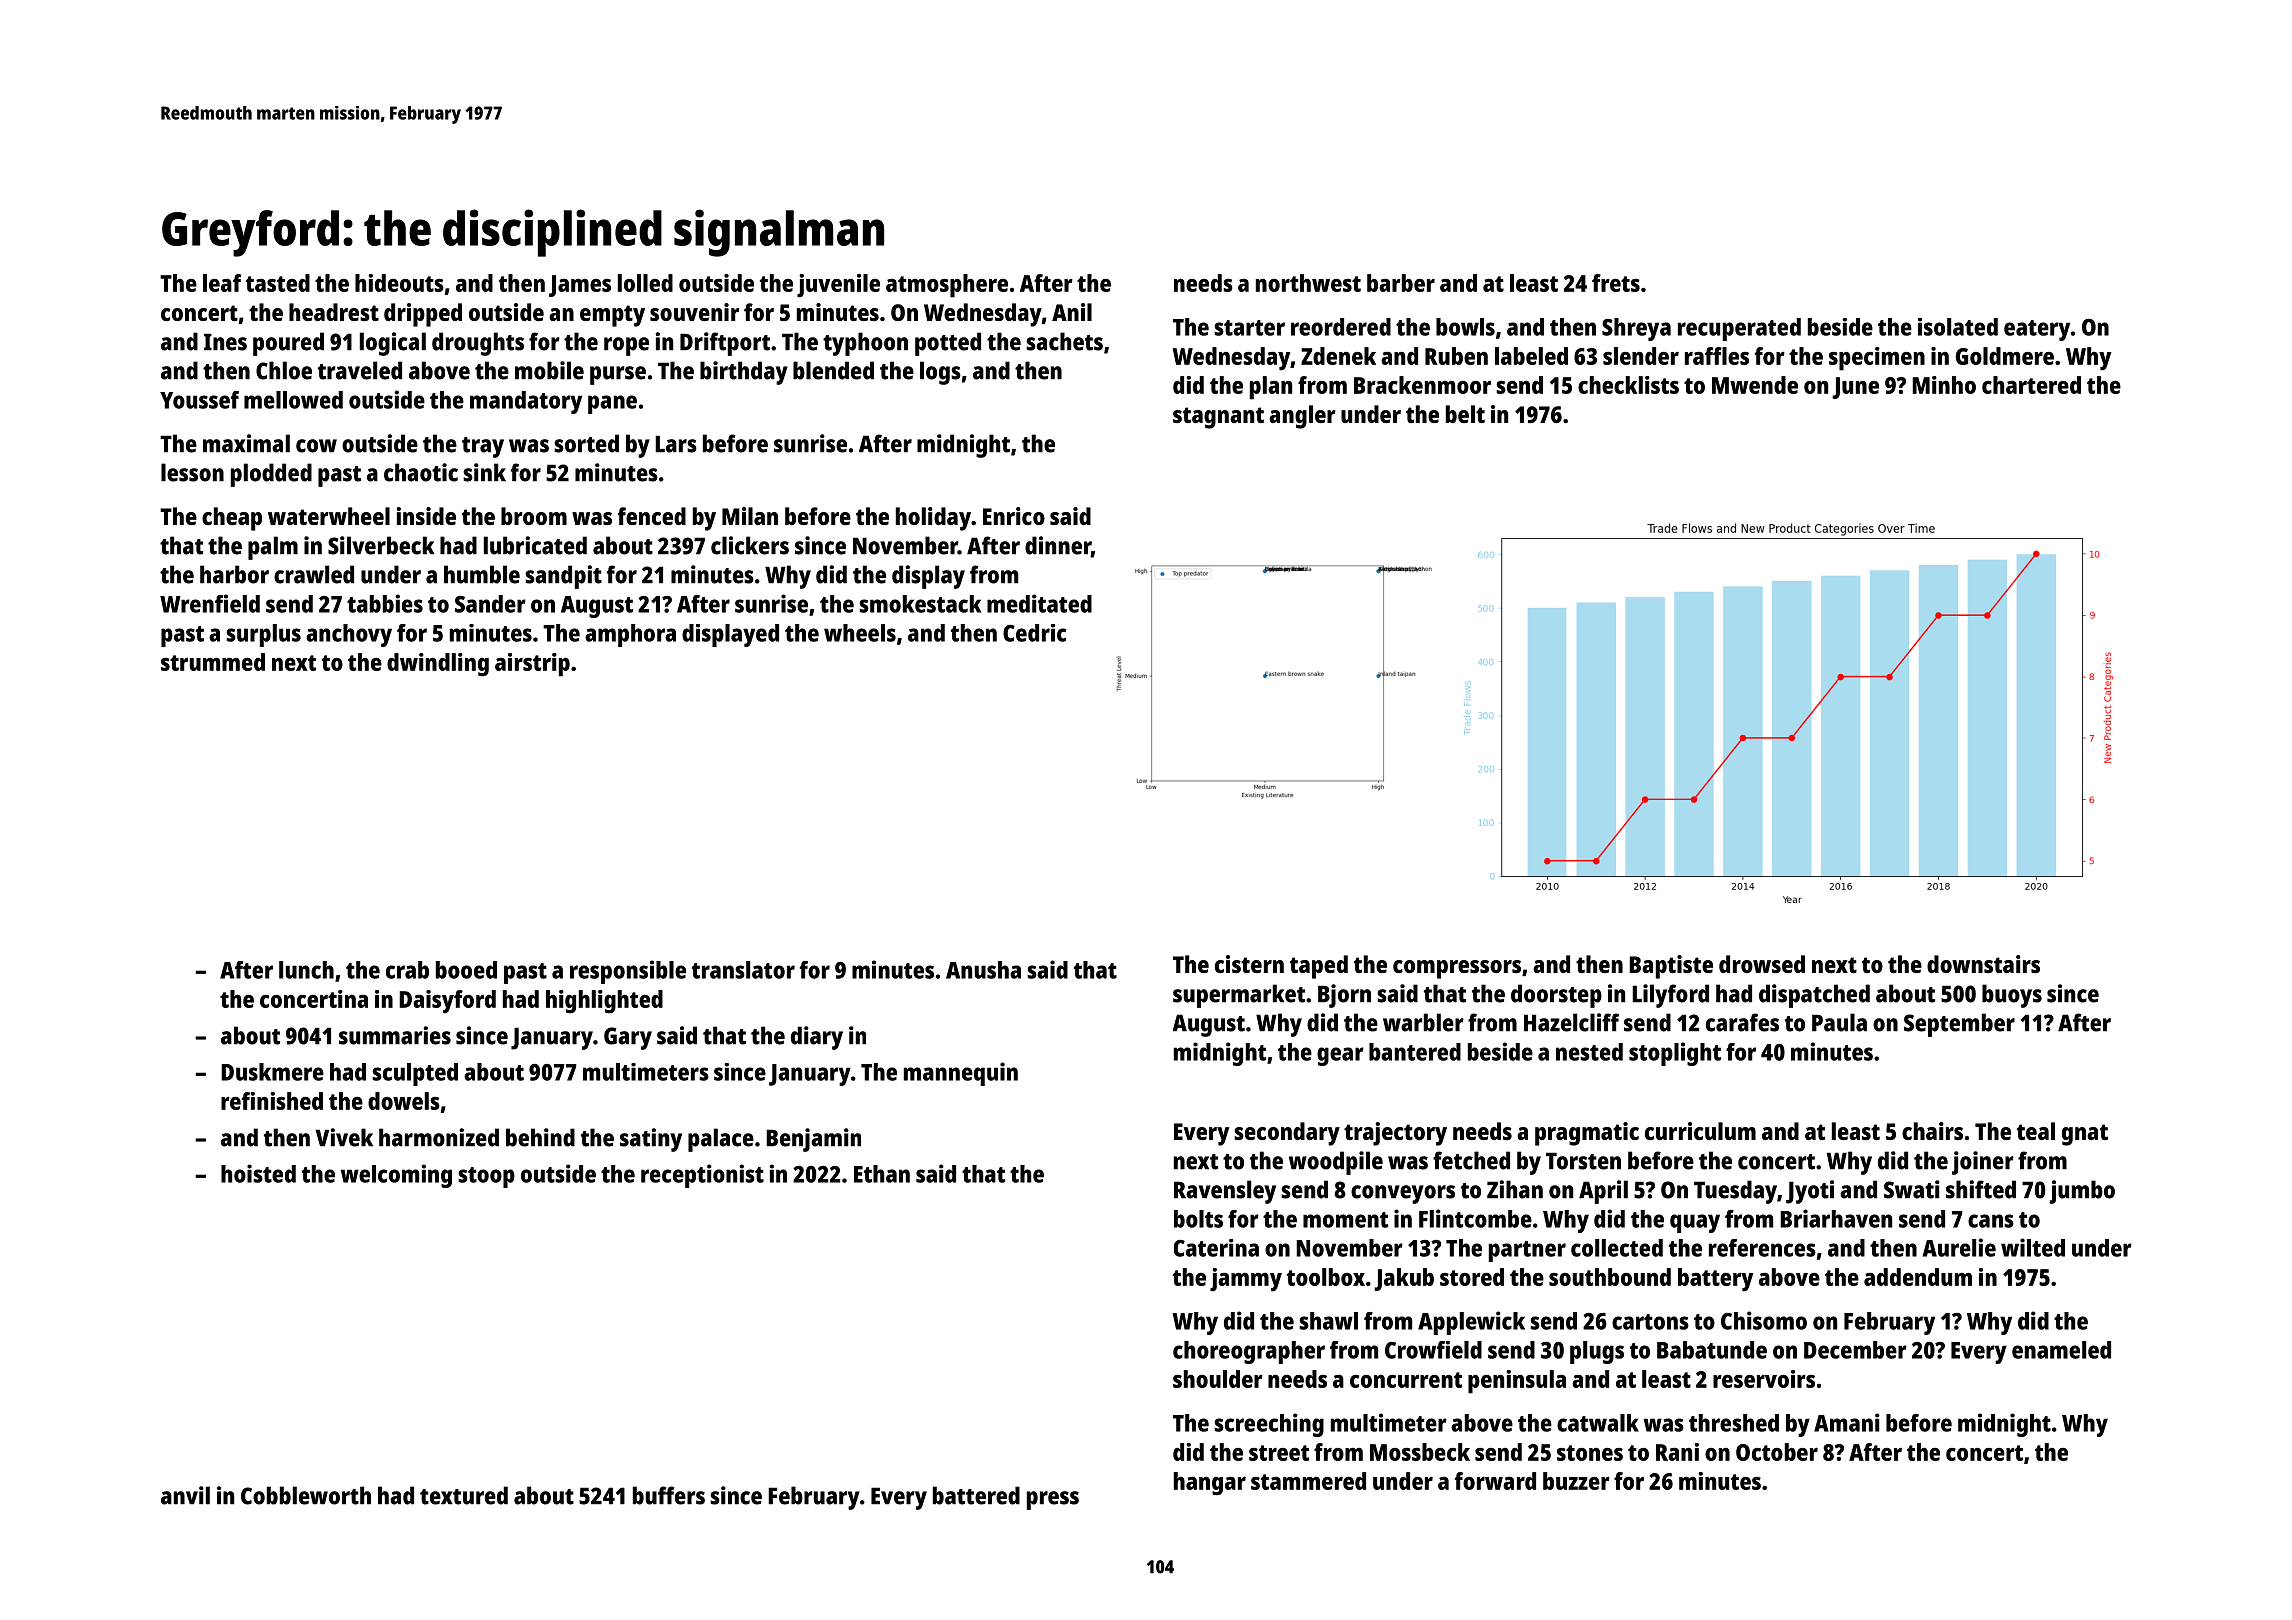 The height and width of the screenshot is (1620, 2292). I want to click on hoisted, so click(258, 1173).
